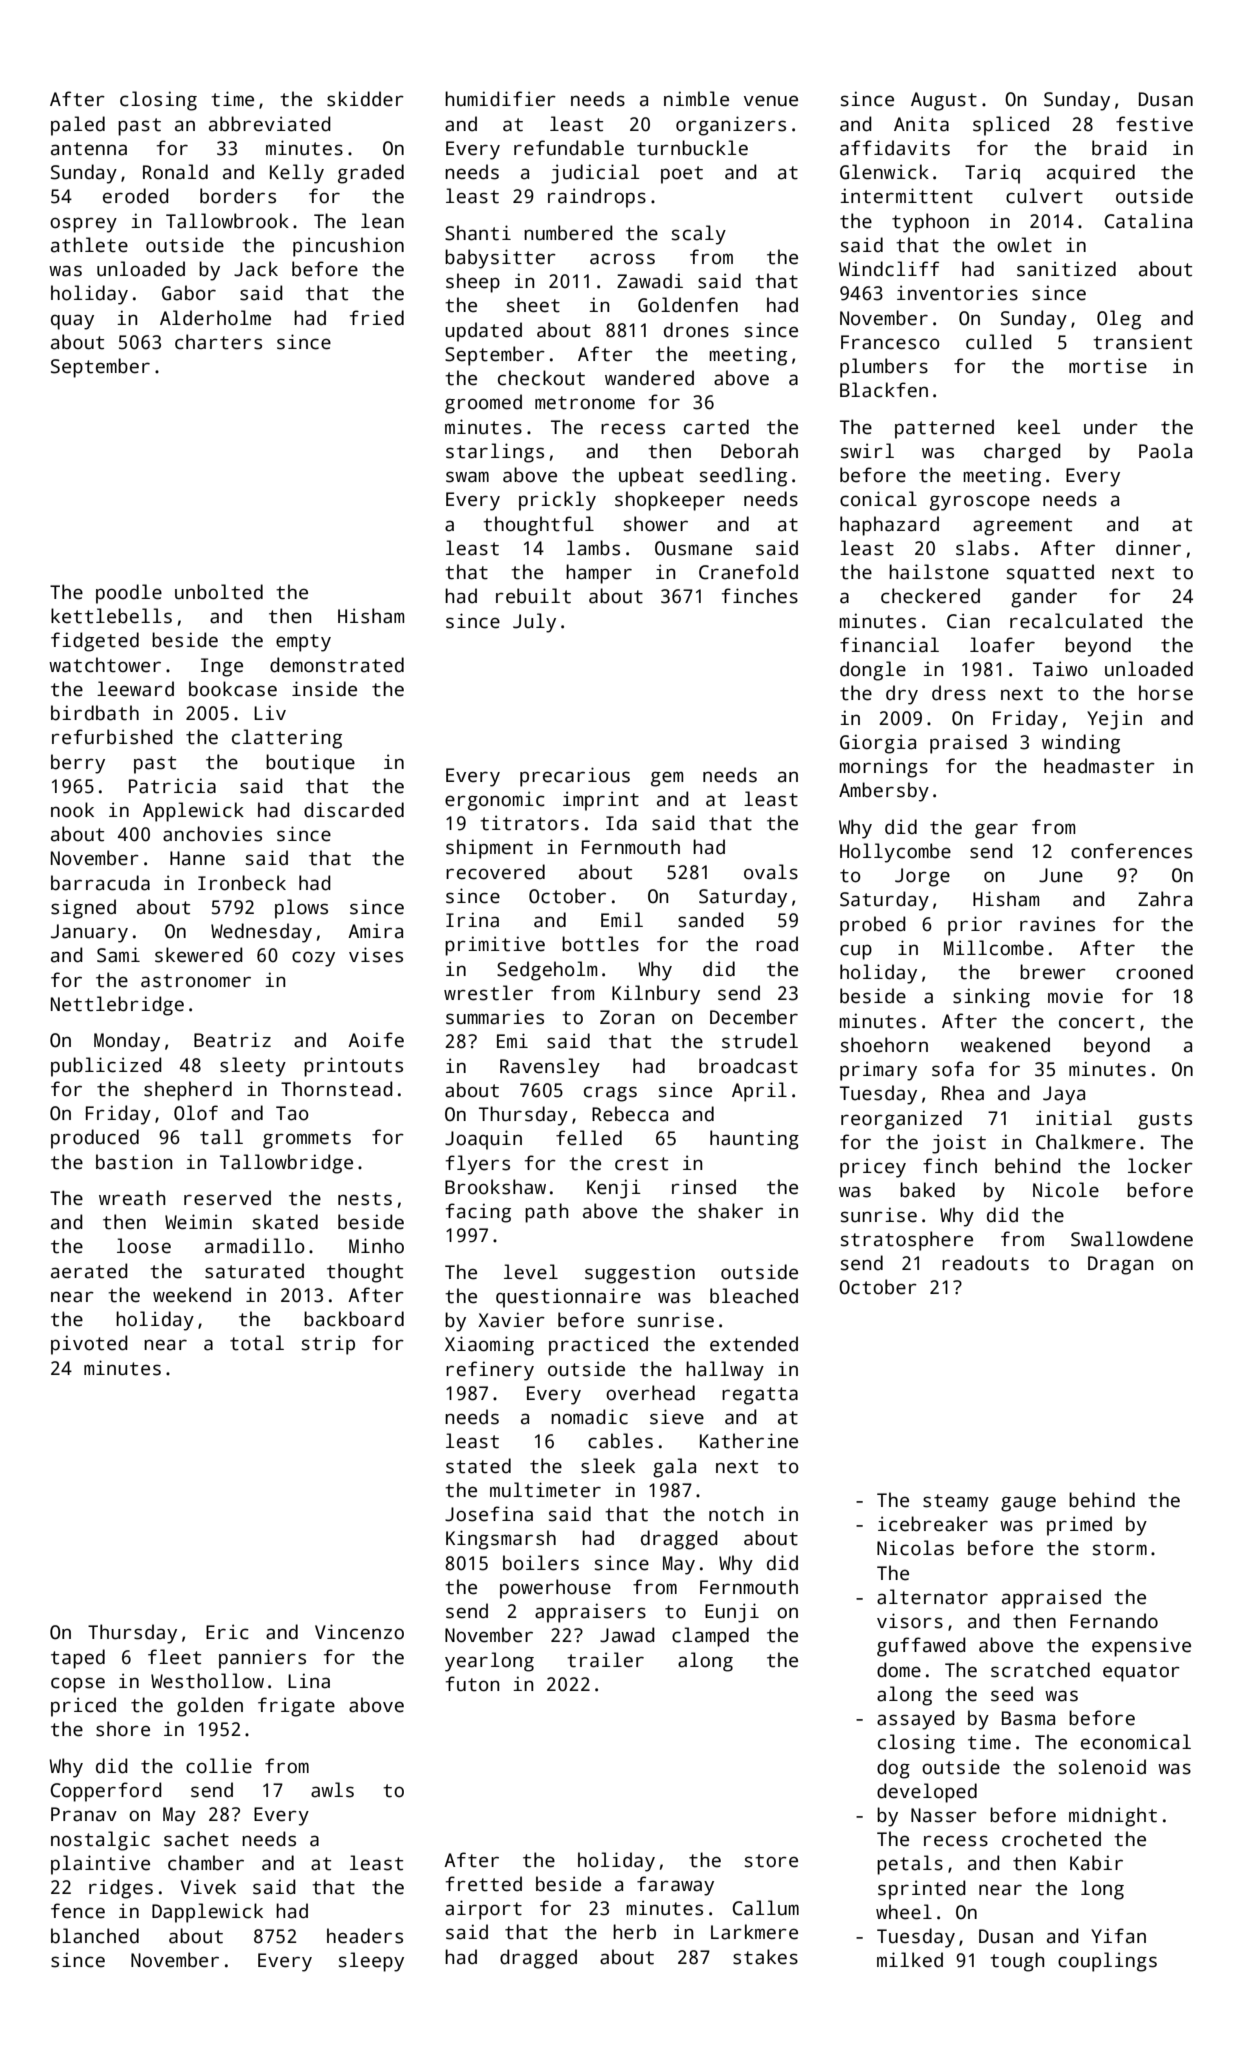 The width and height of the screenshot is (1244, 2048). Describe the element at coordinates (765, 1957) in the screenshot. I see `stakes` at that location.
